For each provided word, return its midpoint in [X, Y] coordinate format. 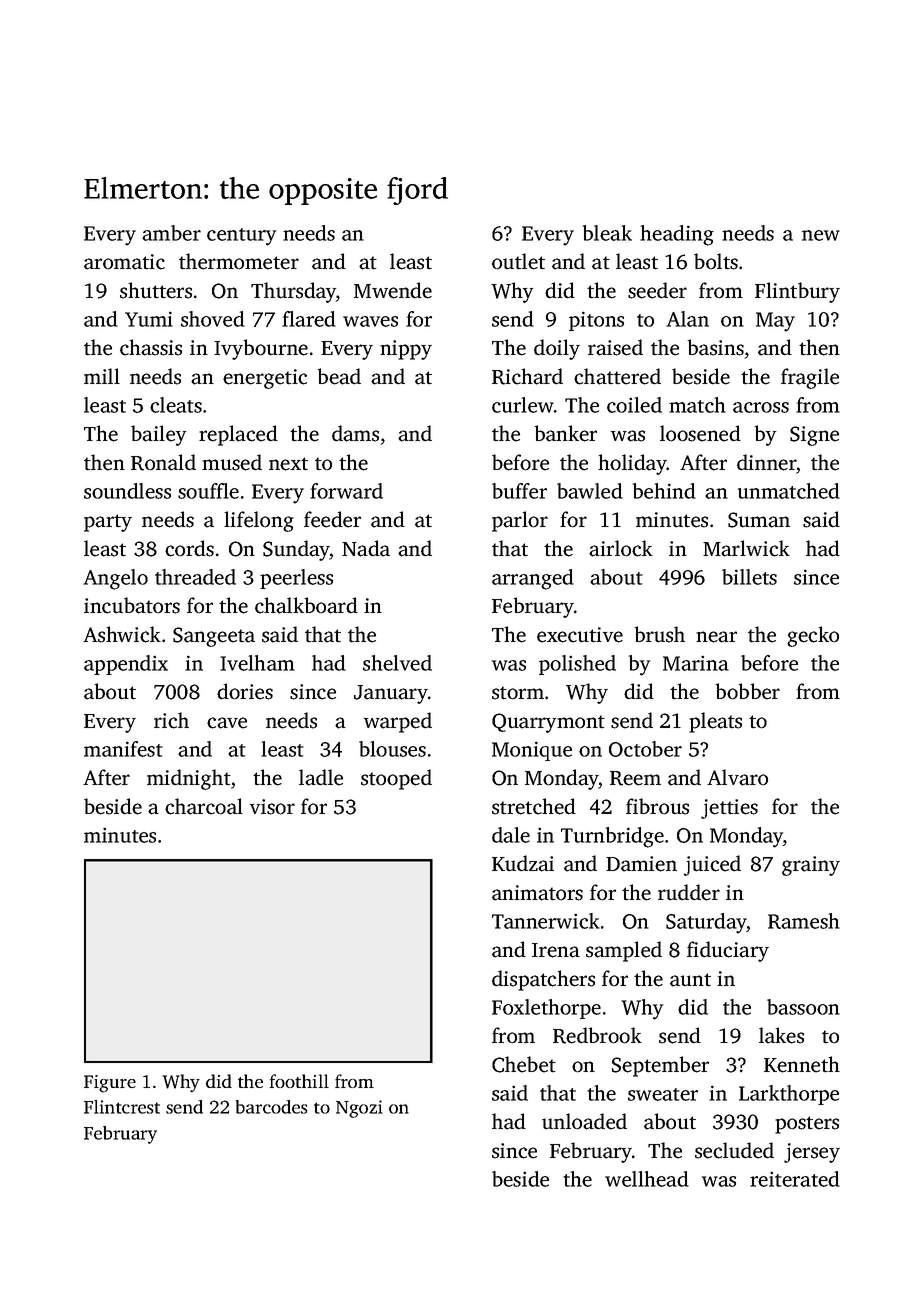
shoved [213, 319]
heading [677, 235]
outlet [518, 261]
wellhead [647, 1179]
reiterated [795, 1179]
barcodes [271, 1107]
